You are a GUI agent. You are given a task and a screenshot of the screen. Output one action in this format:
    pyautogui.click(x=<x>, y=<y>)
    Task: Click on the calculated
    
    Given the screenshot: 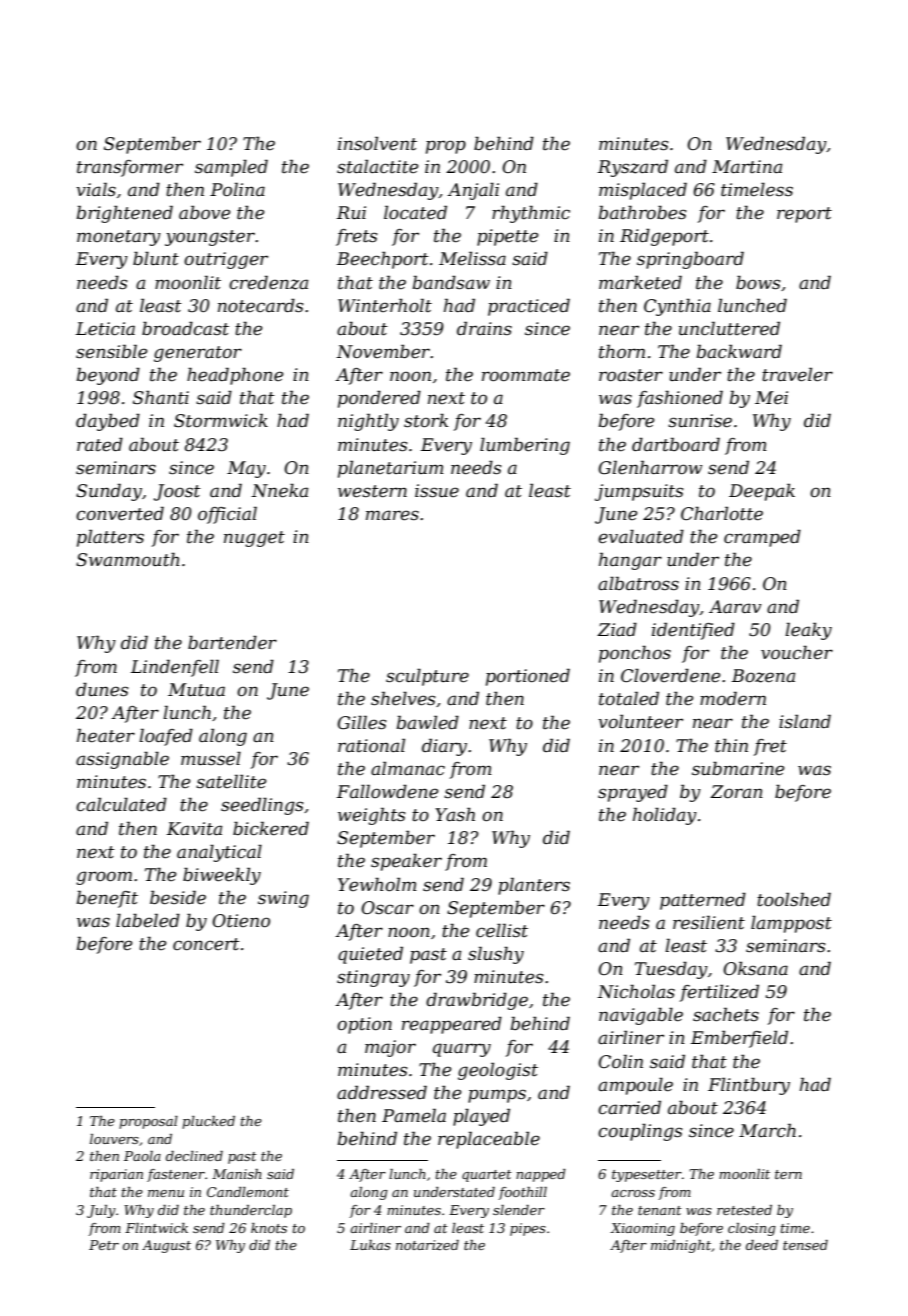 What is the action you would take?
    pyautogui.click(x=121, y=804)
